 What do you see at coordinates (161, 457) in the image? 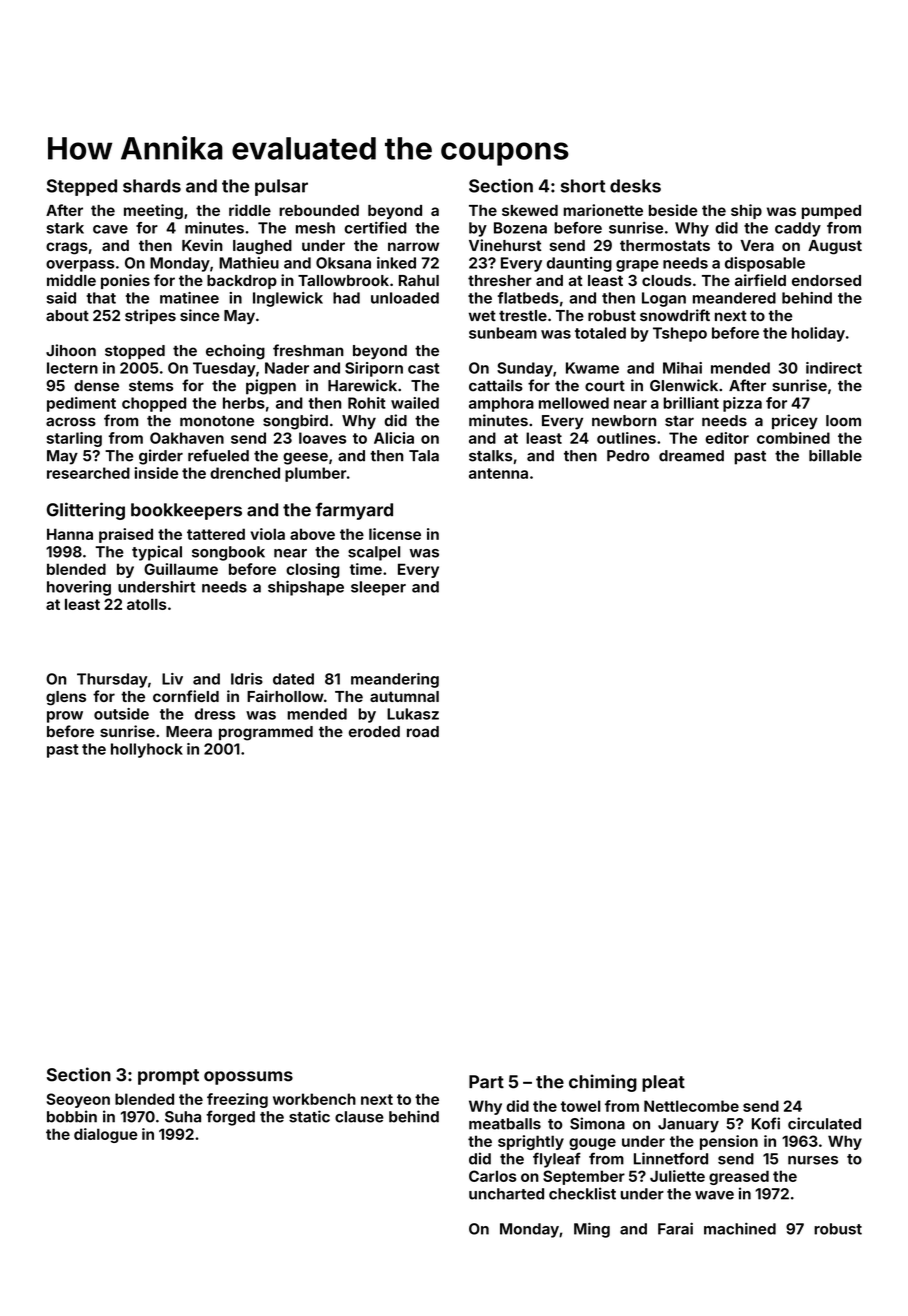
I see `girder` at bounding box center [161, 457].
